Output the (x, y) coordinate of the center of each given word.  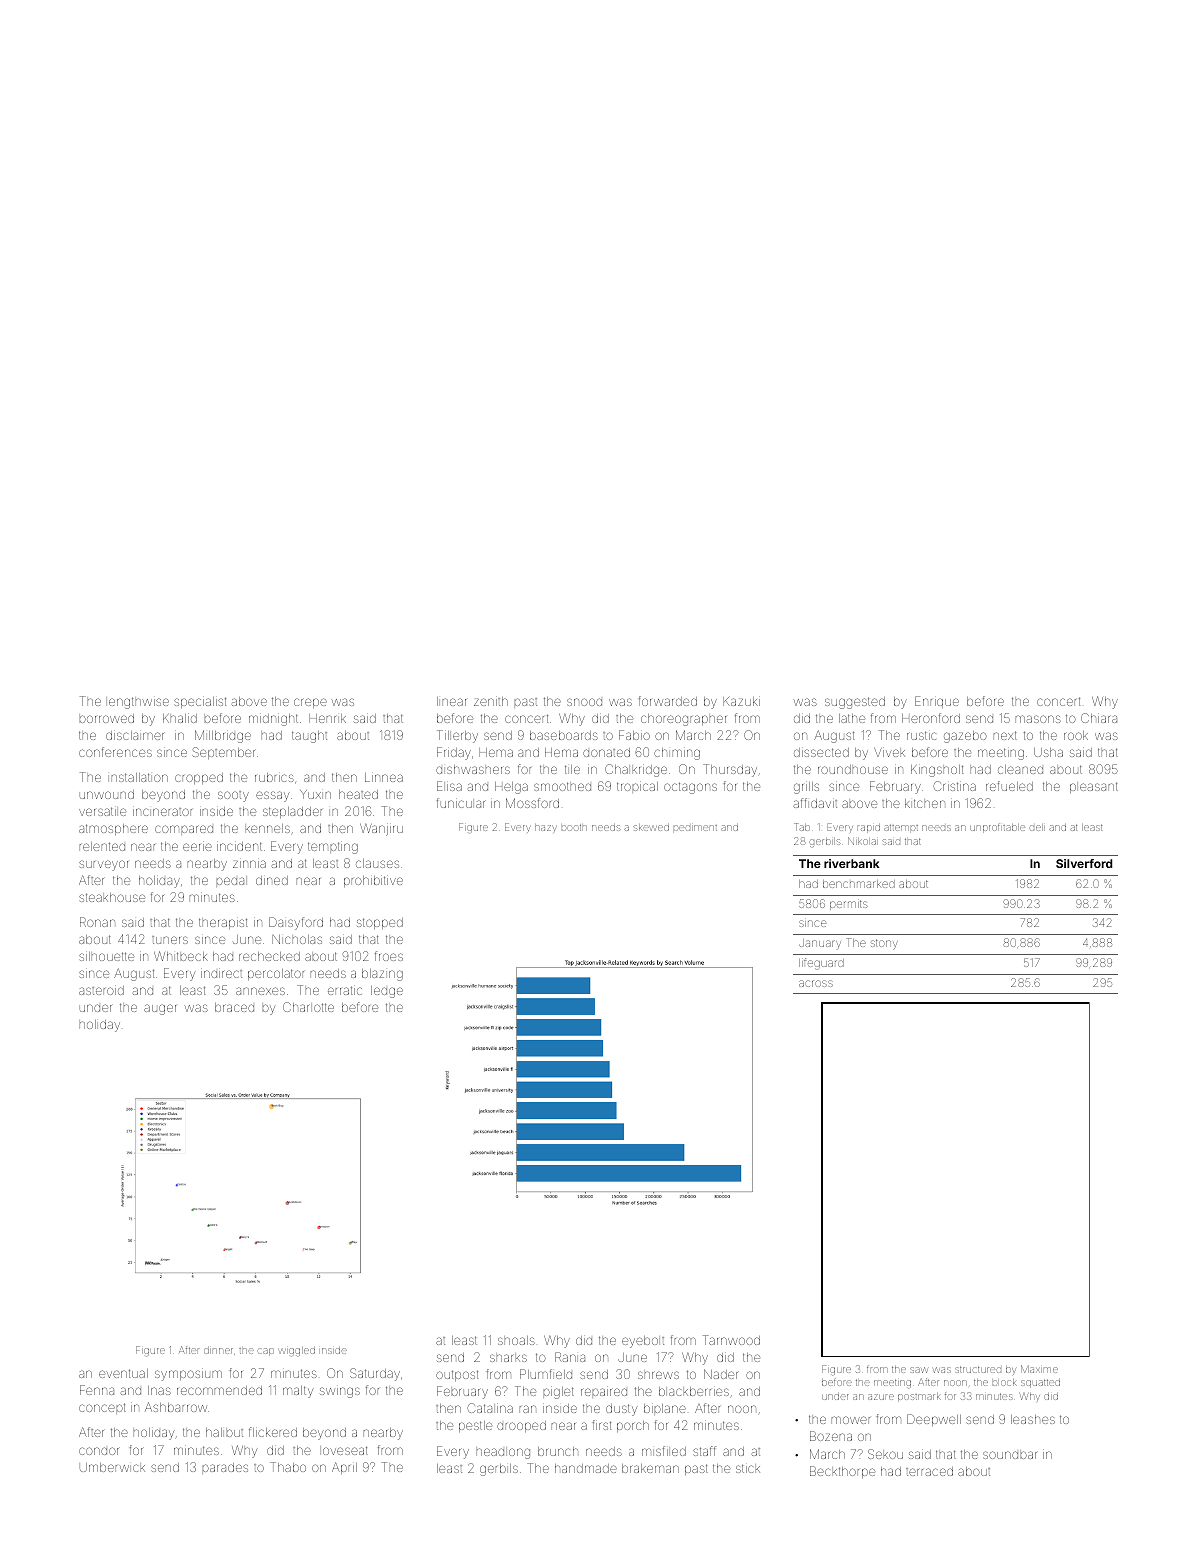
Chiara (1099, 718)
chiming (677, 754)
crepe (310, 703)
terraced (929, 1471)
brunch (558, 1451)
